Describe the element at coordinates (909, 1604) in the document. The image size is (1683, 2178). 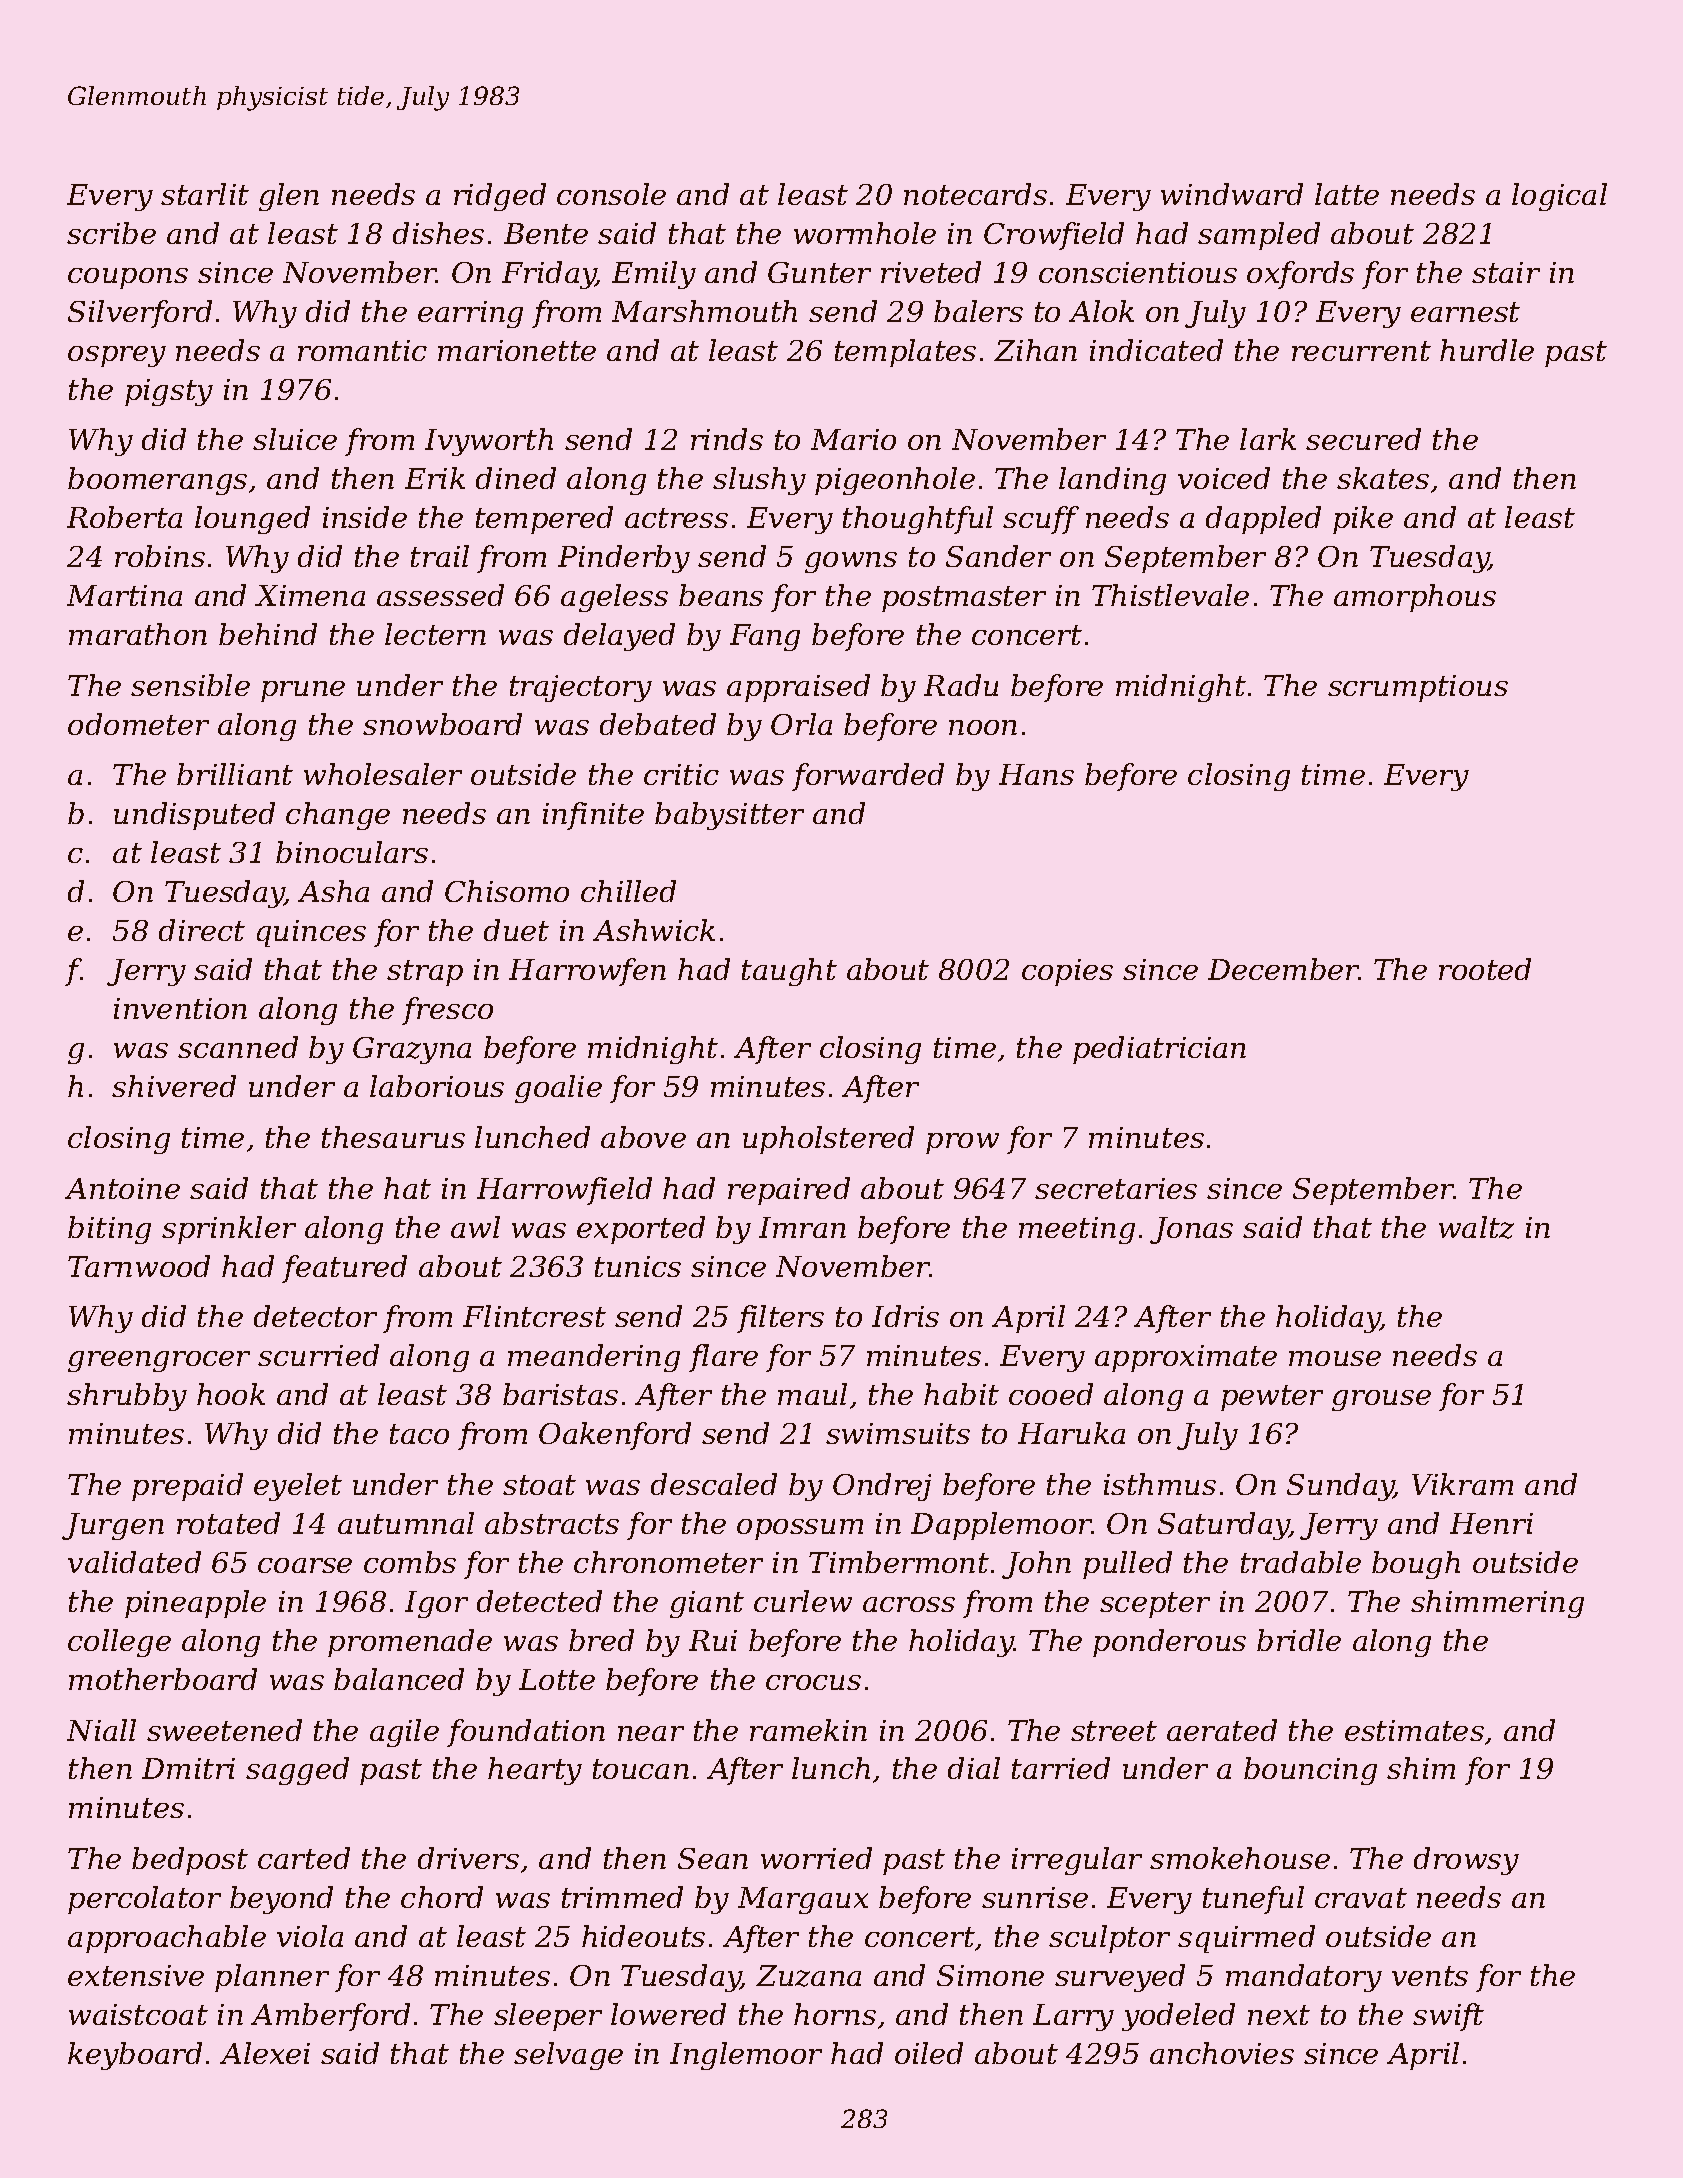
I see `across` at that location.
